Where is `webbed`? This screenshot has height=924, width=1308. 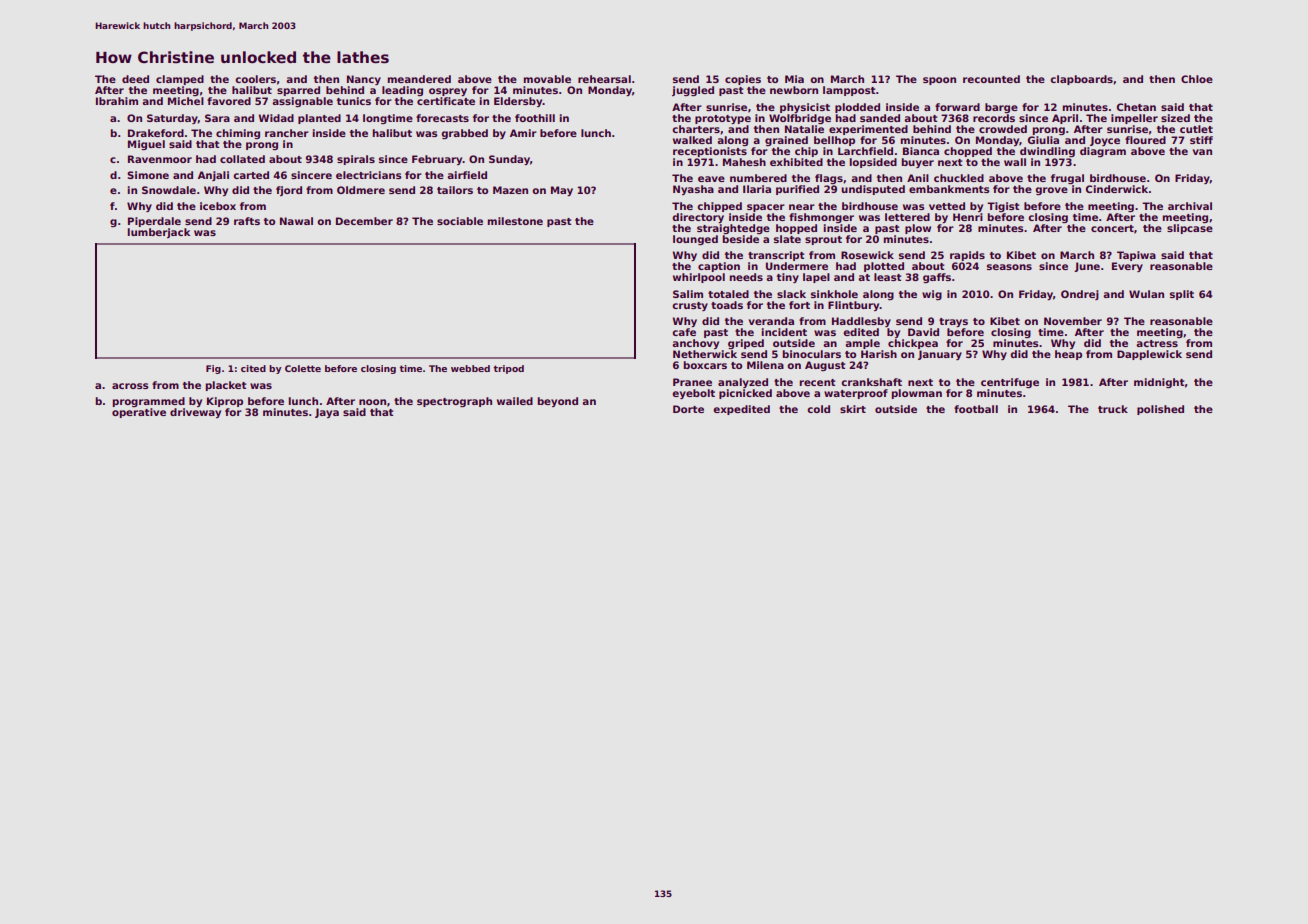 webbed is located at coordinates (470, 368).
